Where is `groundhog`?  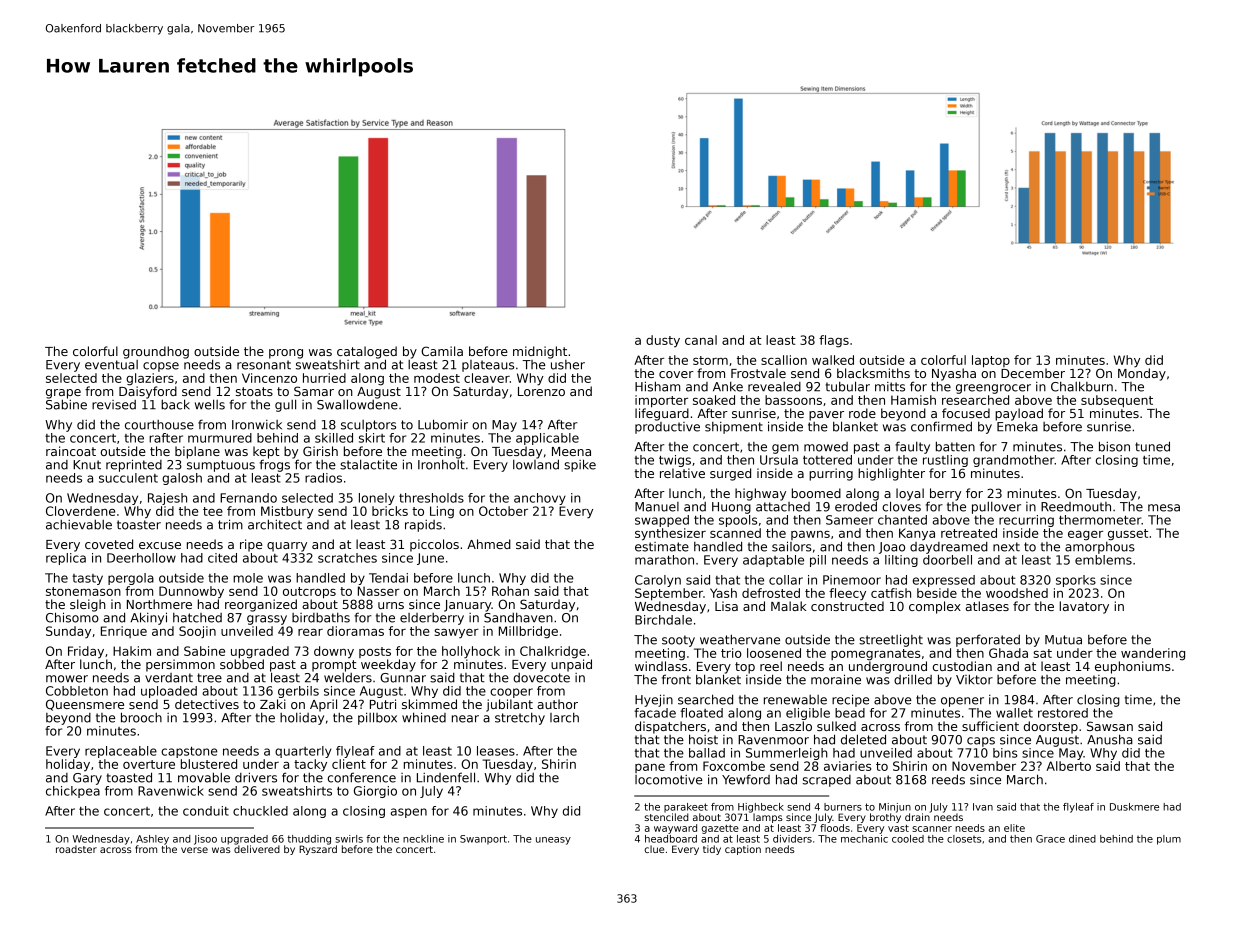 groundhog is located at coordinates (156, 352).
